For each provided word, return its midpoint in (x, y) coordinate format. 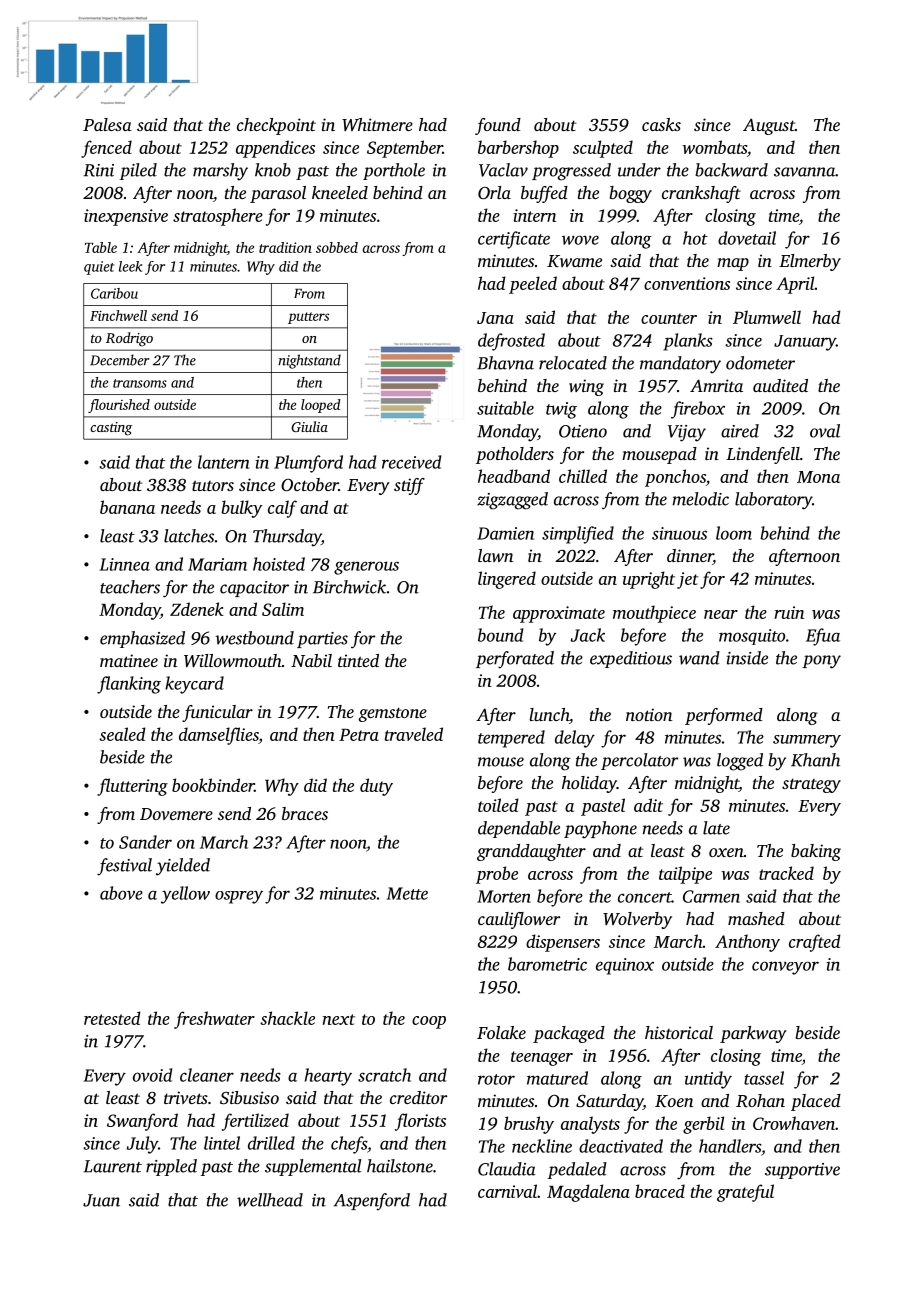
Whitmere (377, 124)
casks (661, 124)
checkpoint (276, 126)
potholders (515, 455)
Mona (818, 477)
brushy (529, 1125)
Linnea (124, 564)
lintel (222, 1143)
